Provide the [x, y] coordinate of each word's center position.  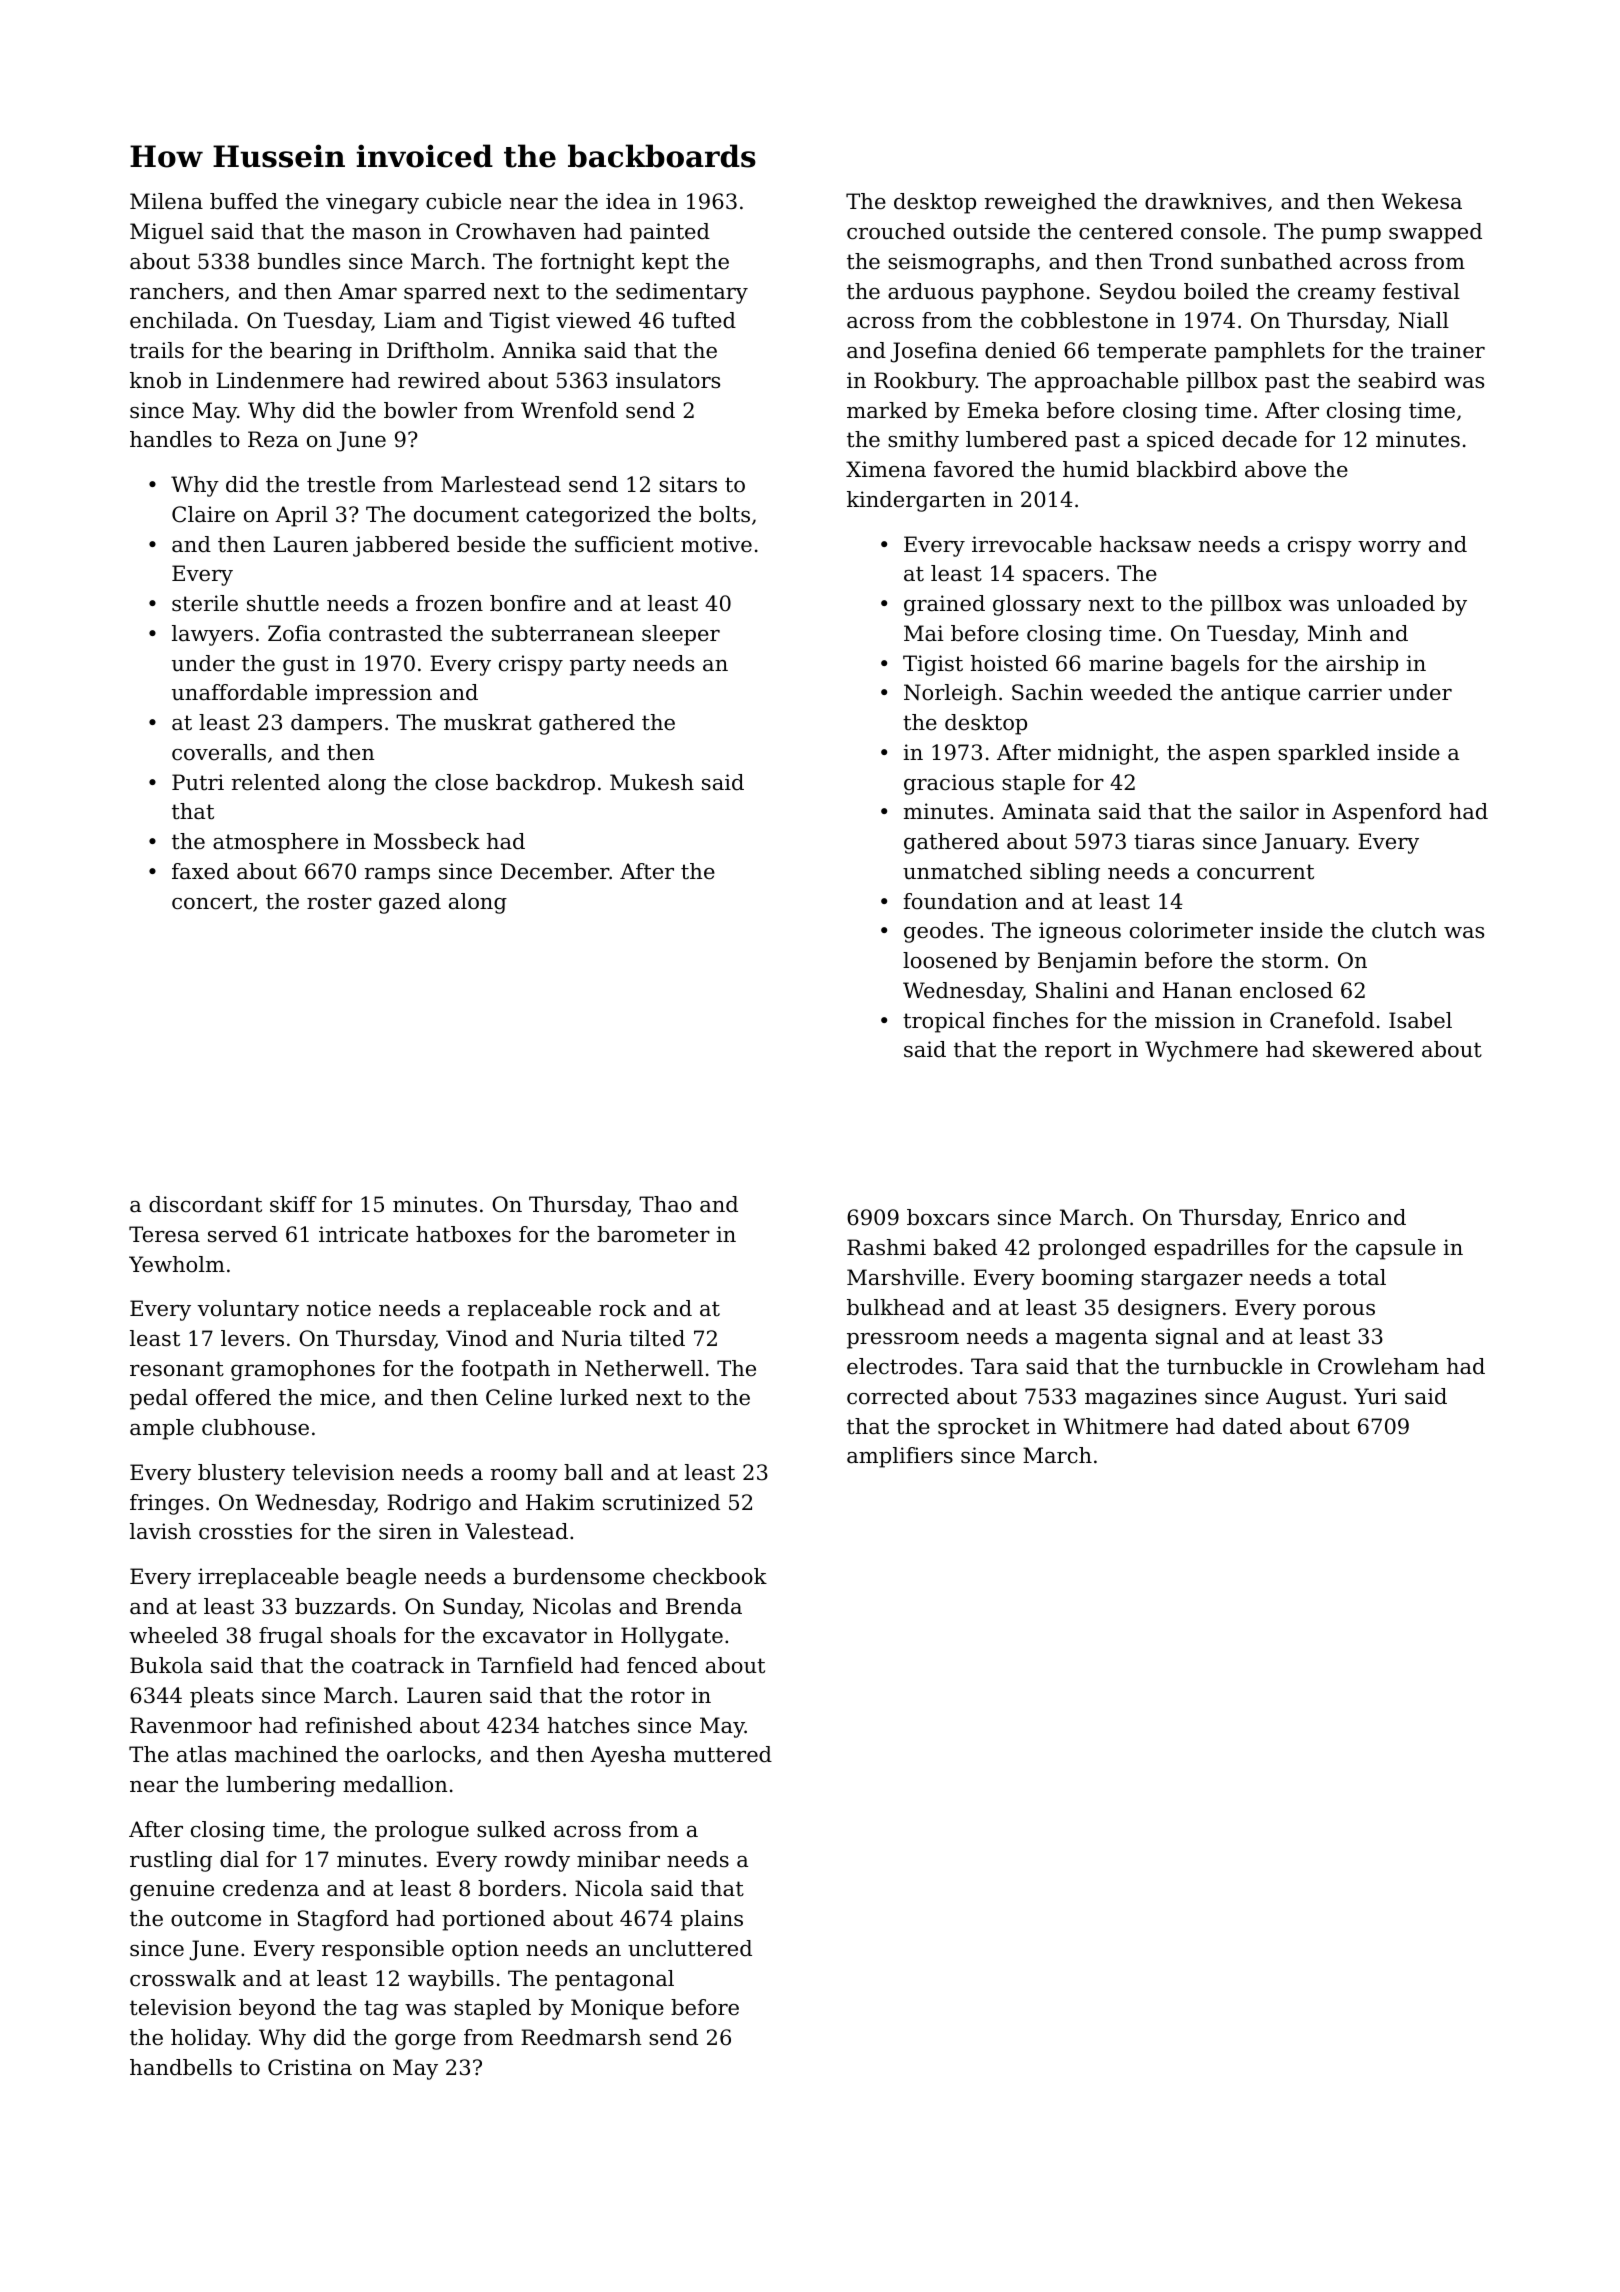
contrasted [385, 633]
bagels [1205, 665]
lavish [160, 1531]
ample [162, 1429]
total [1362, 1277]
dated [1252, 1426]
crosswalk [183, 1978]
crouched [896, 231]
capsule [1396, 1249]
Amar [367, 291]
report [1078, 1052]
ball [583, 1472]
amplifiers [900, 1457]
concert [212, 902]
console [1220, 231]
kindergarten [916, 501]
